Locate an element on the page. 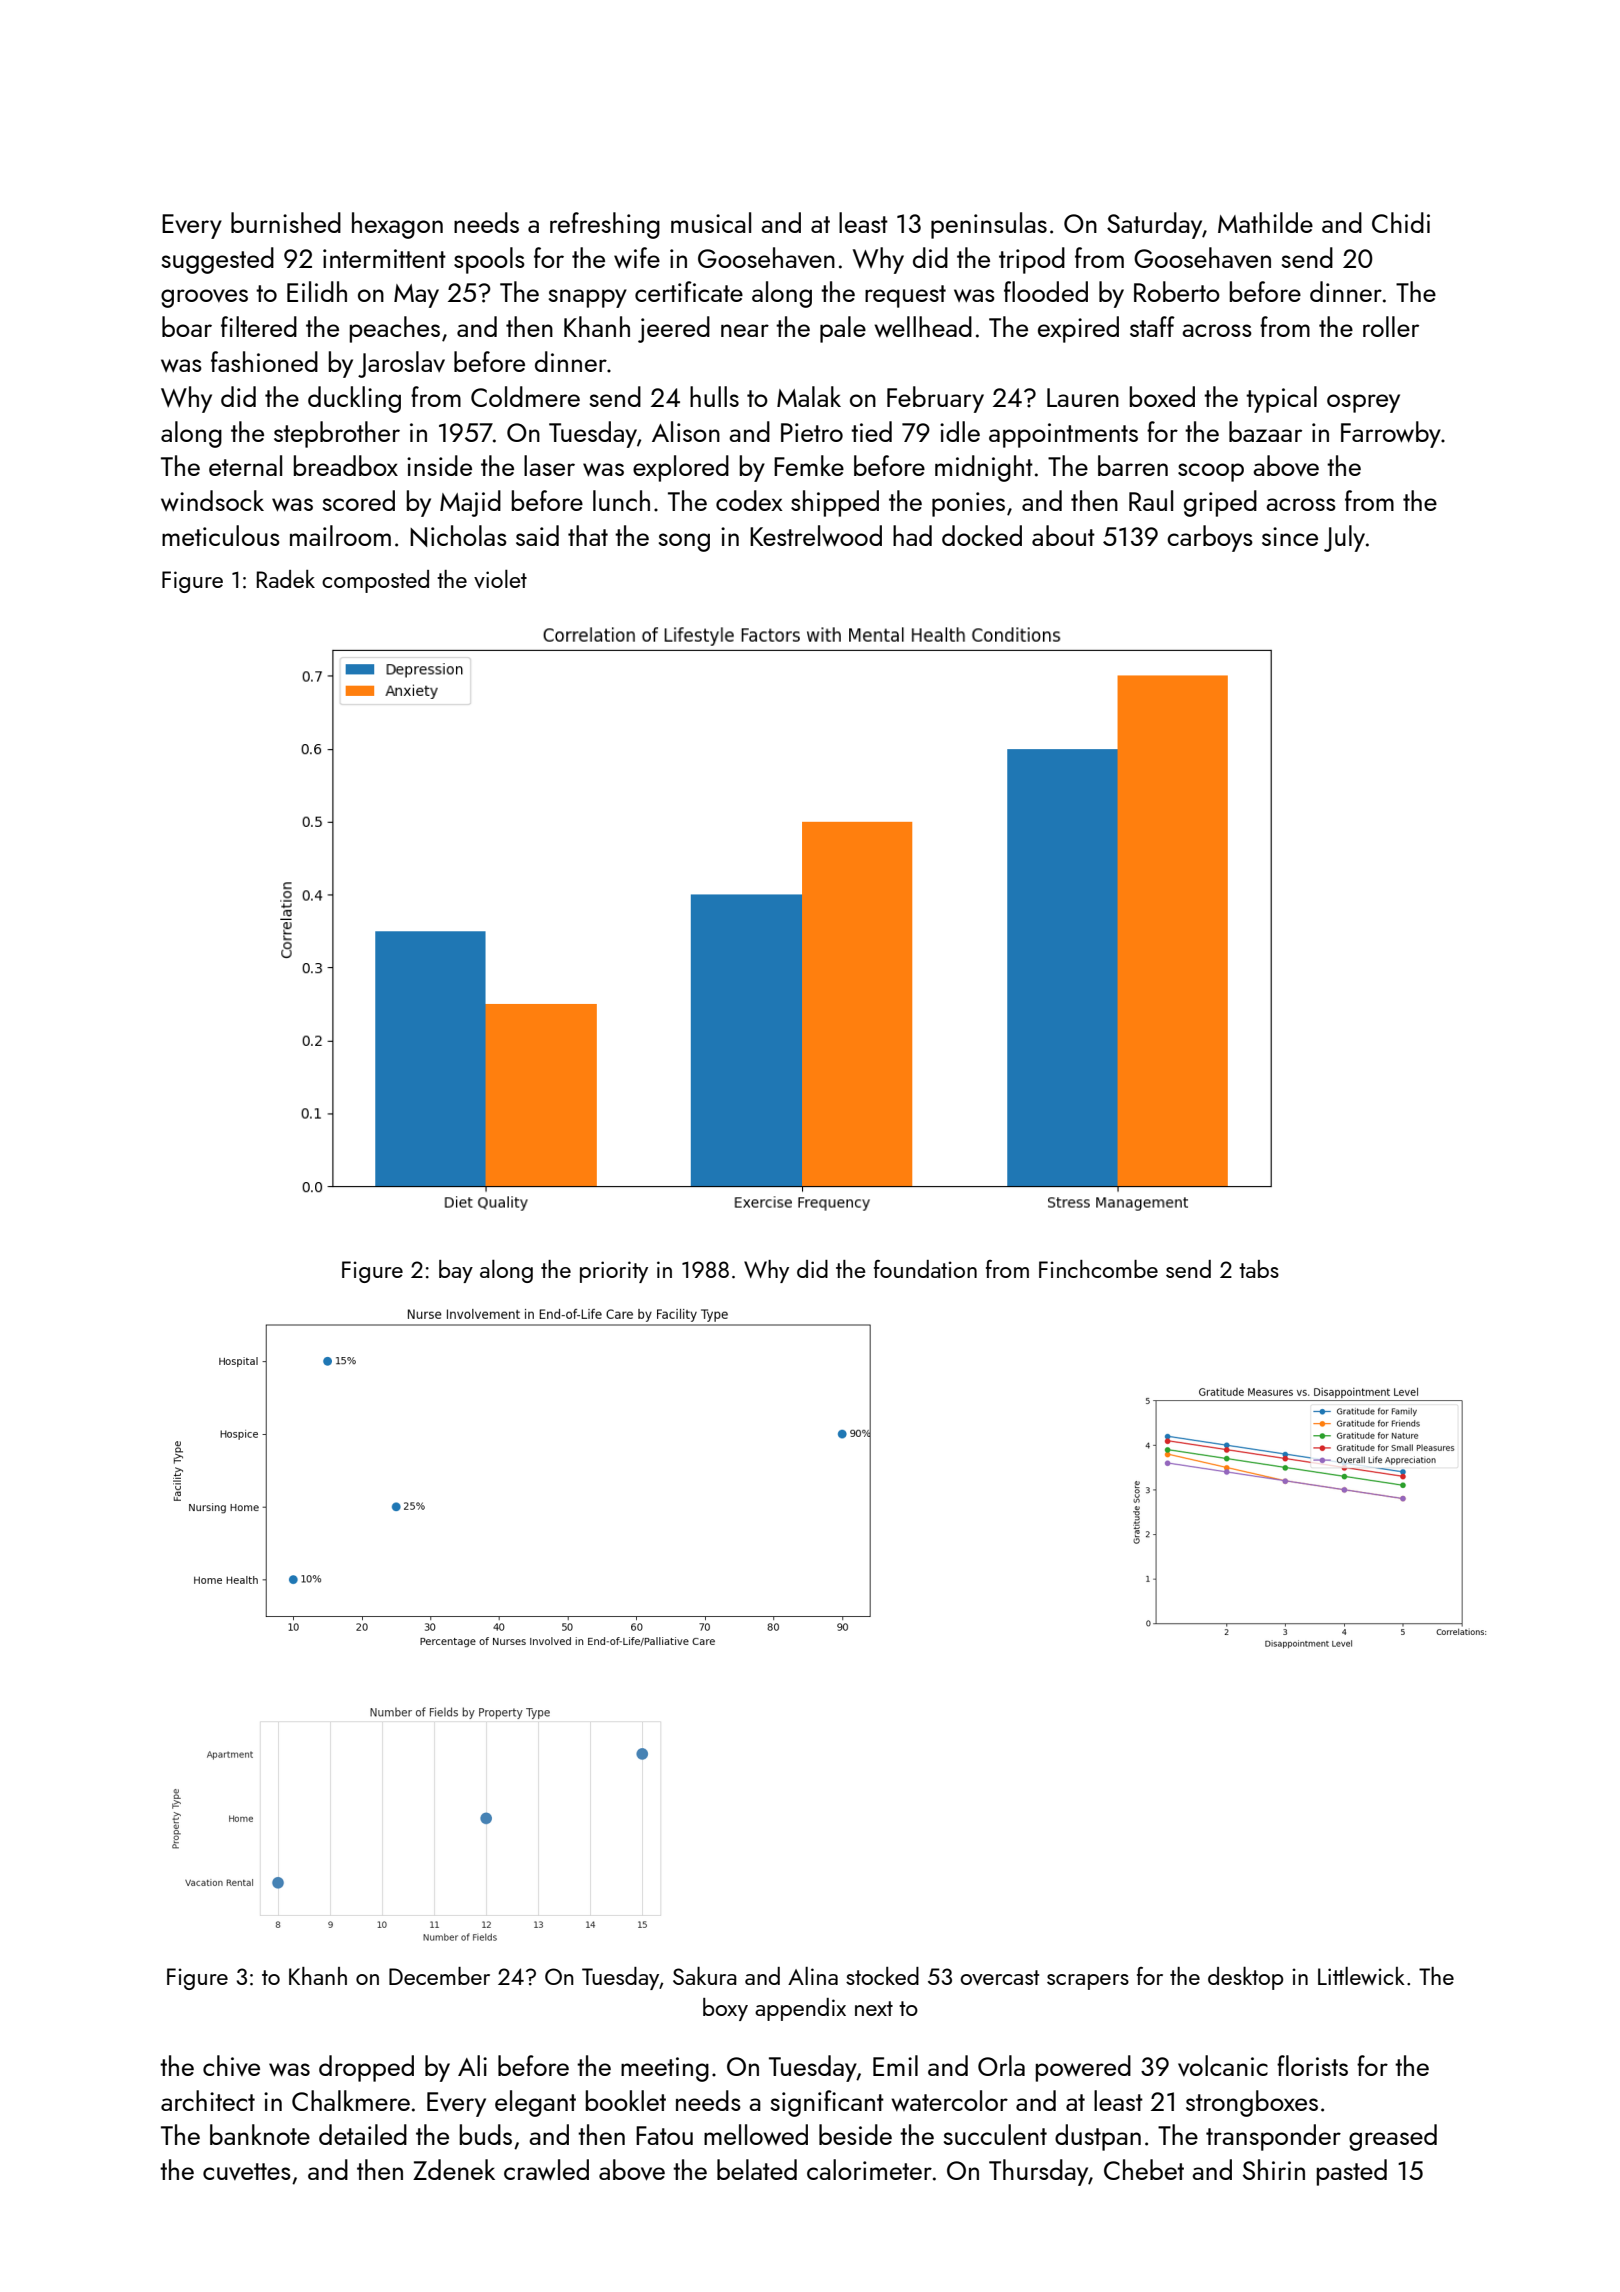  scrapers is located at coordinates (1088, 1982).
